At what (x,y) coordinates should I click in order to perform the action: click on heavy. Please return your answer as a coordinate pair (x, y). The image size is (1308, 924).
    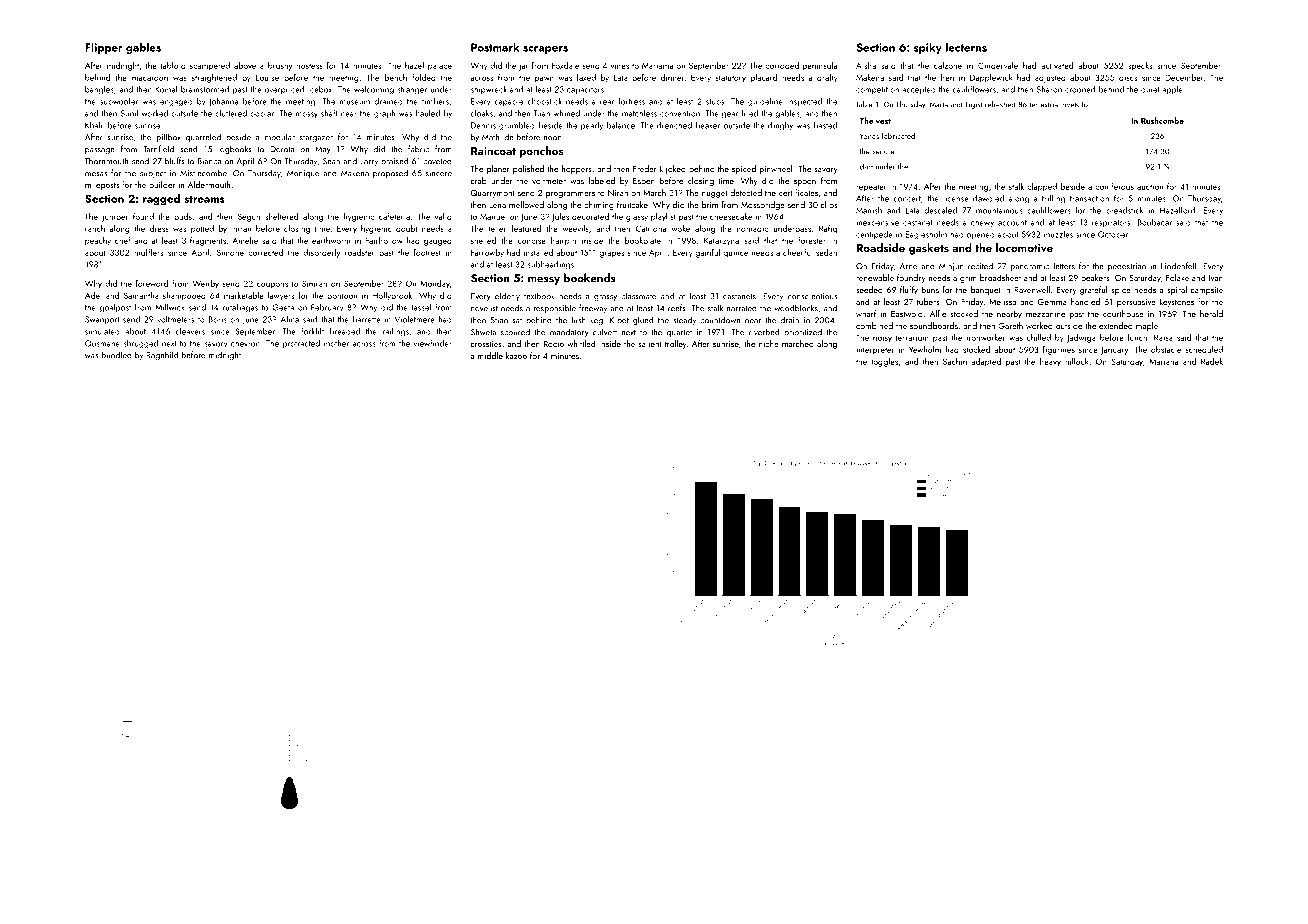
    Looking at the image, I should click on (1050, 362).
